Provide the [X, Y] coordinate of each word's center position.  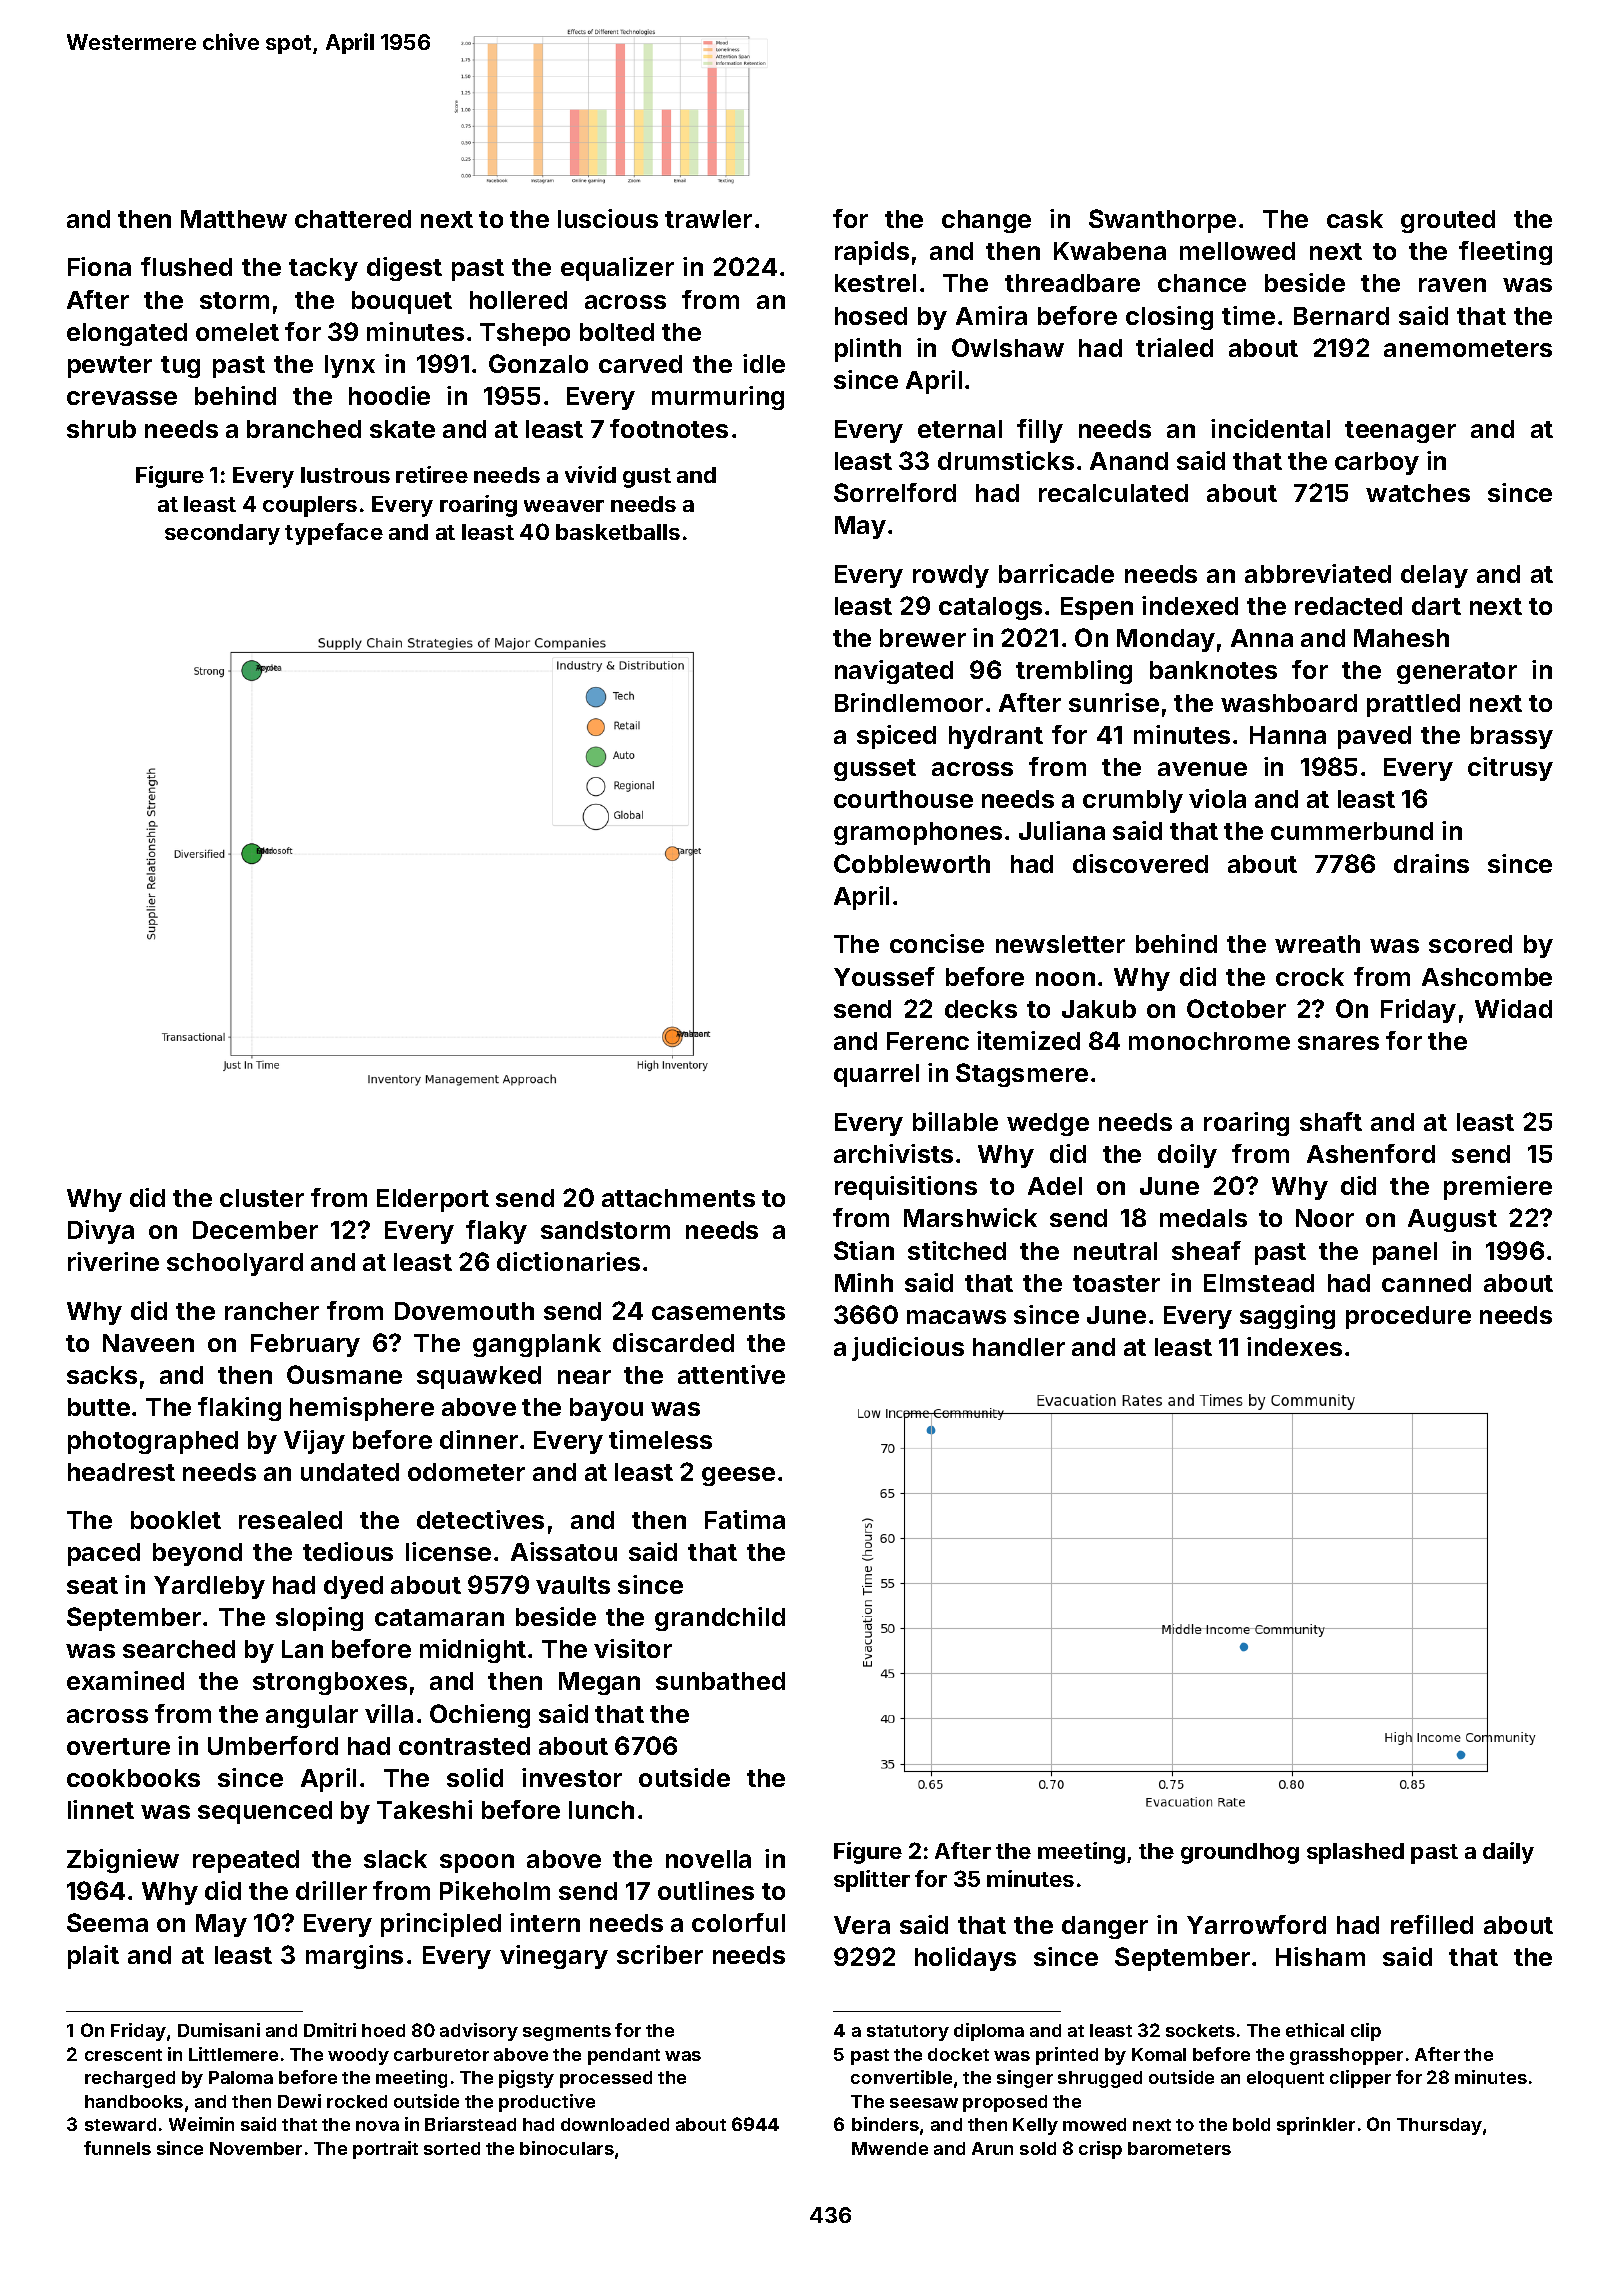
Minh [864, 1282]
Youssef [884, 976]
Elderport [433, 1200]
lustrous [345, 475]
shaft [1331, 1121]
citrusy [1510, 769]
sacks [102, 1375]
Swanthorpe [1162, 221]
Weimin [201, 2124]
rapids [872, 253]
